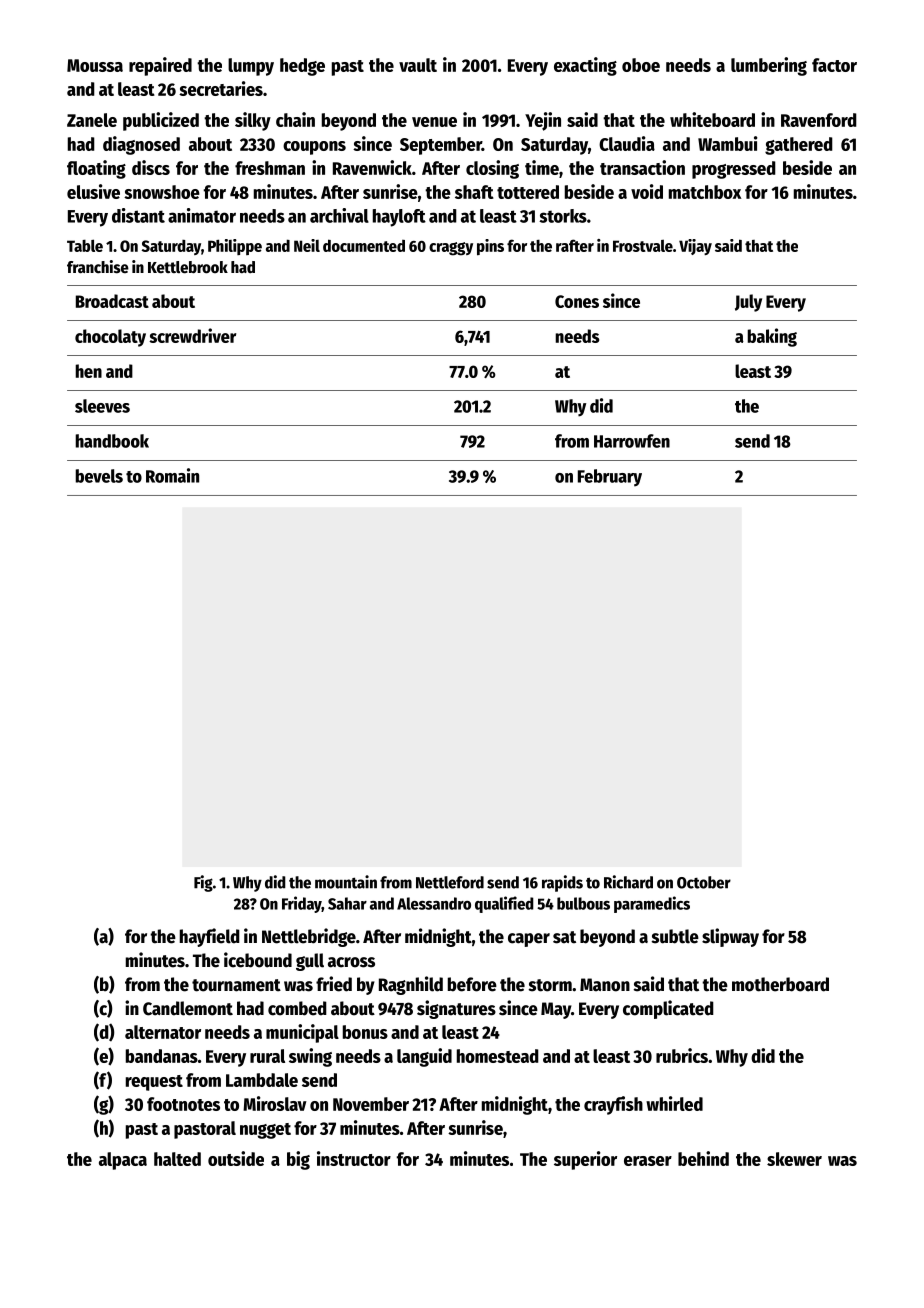 Image resolution: width=924 pixels, height=1308 pixels. What do you see at coordinates (769, 66) in the screenshot?
I see `lumbering` at bounding box center [769, 66].
